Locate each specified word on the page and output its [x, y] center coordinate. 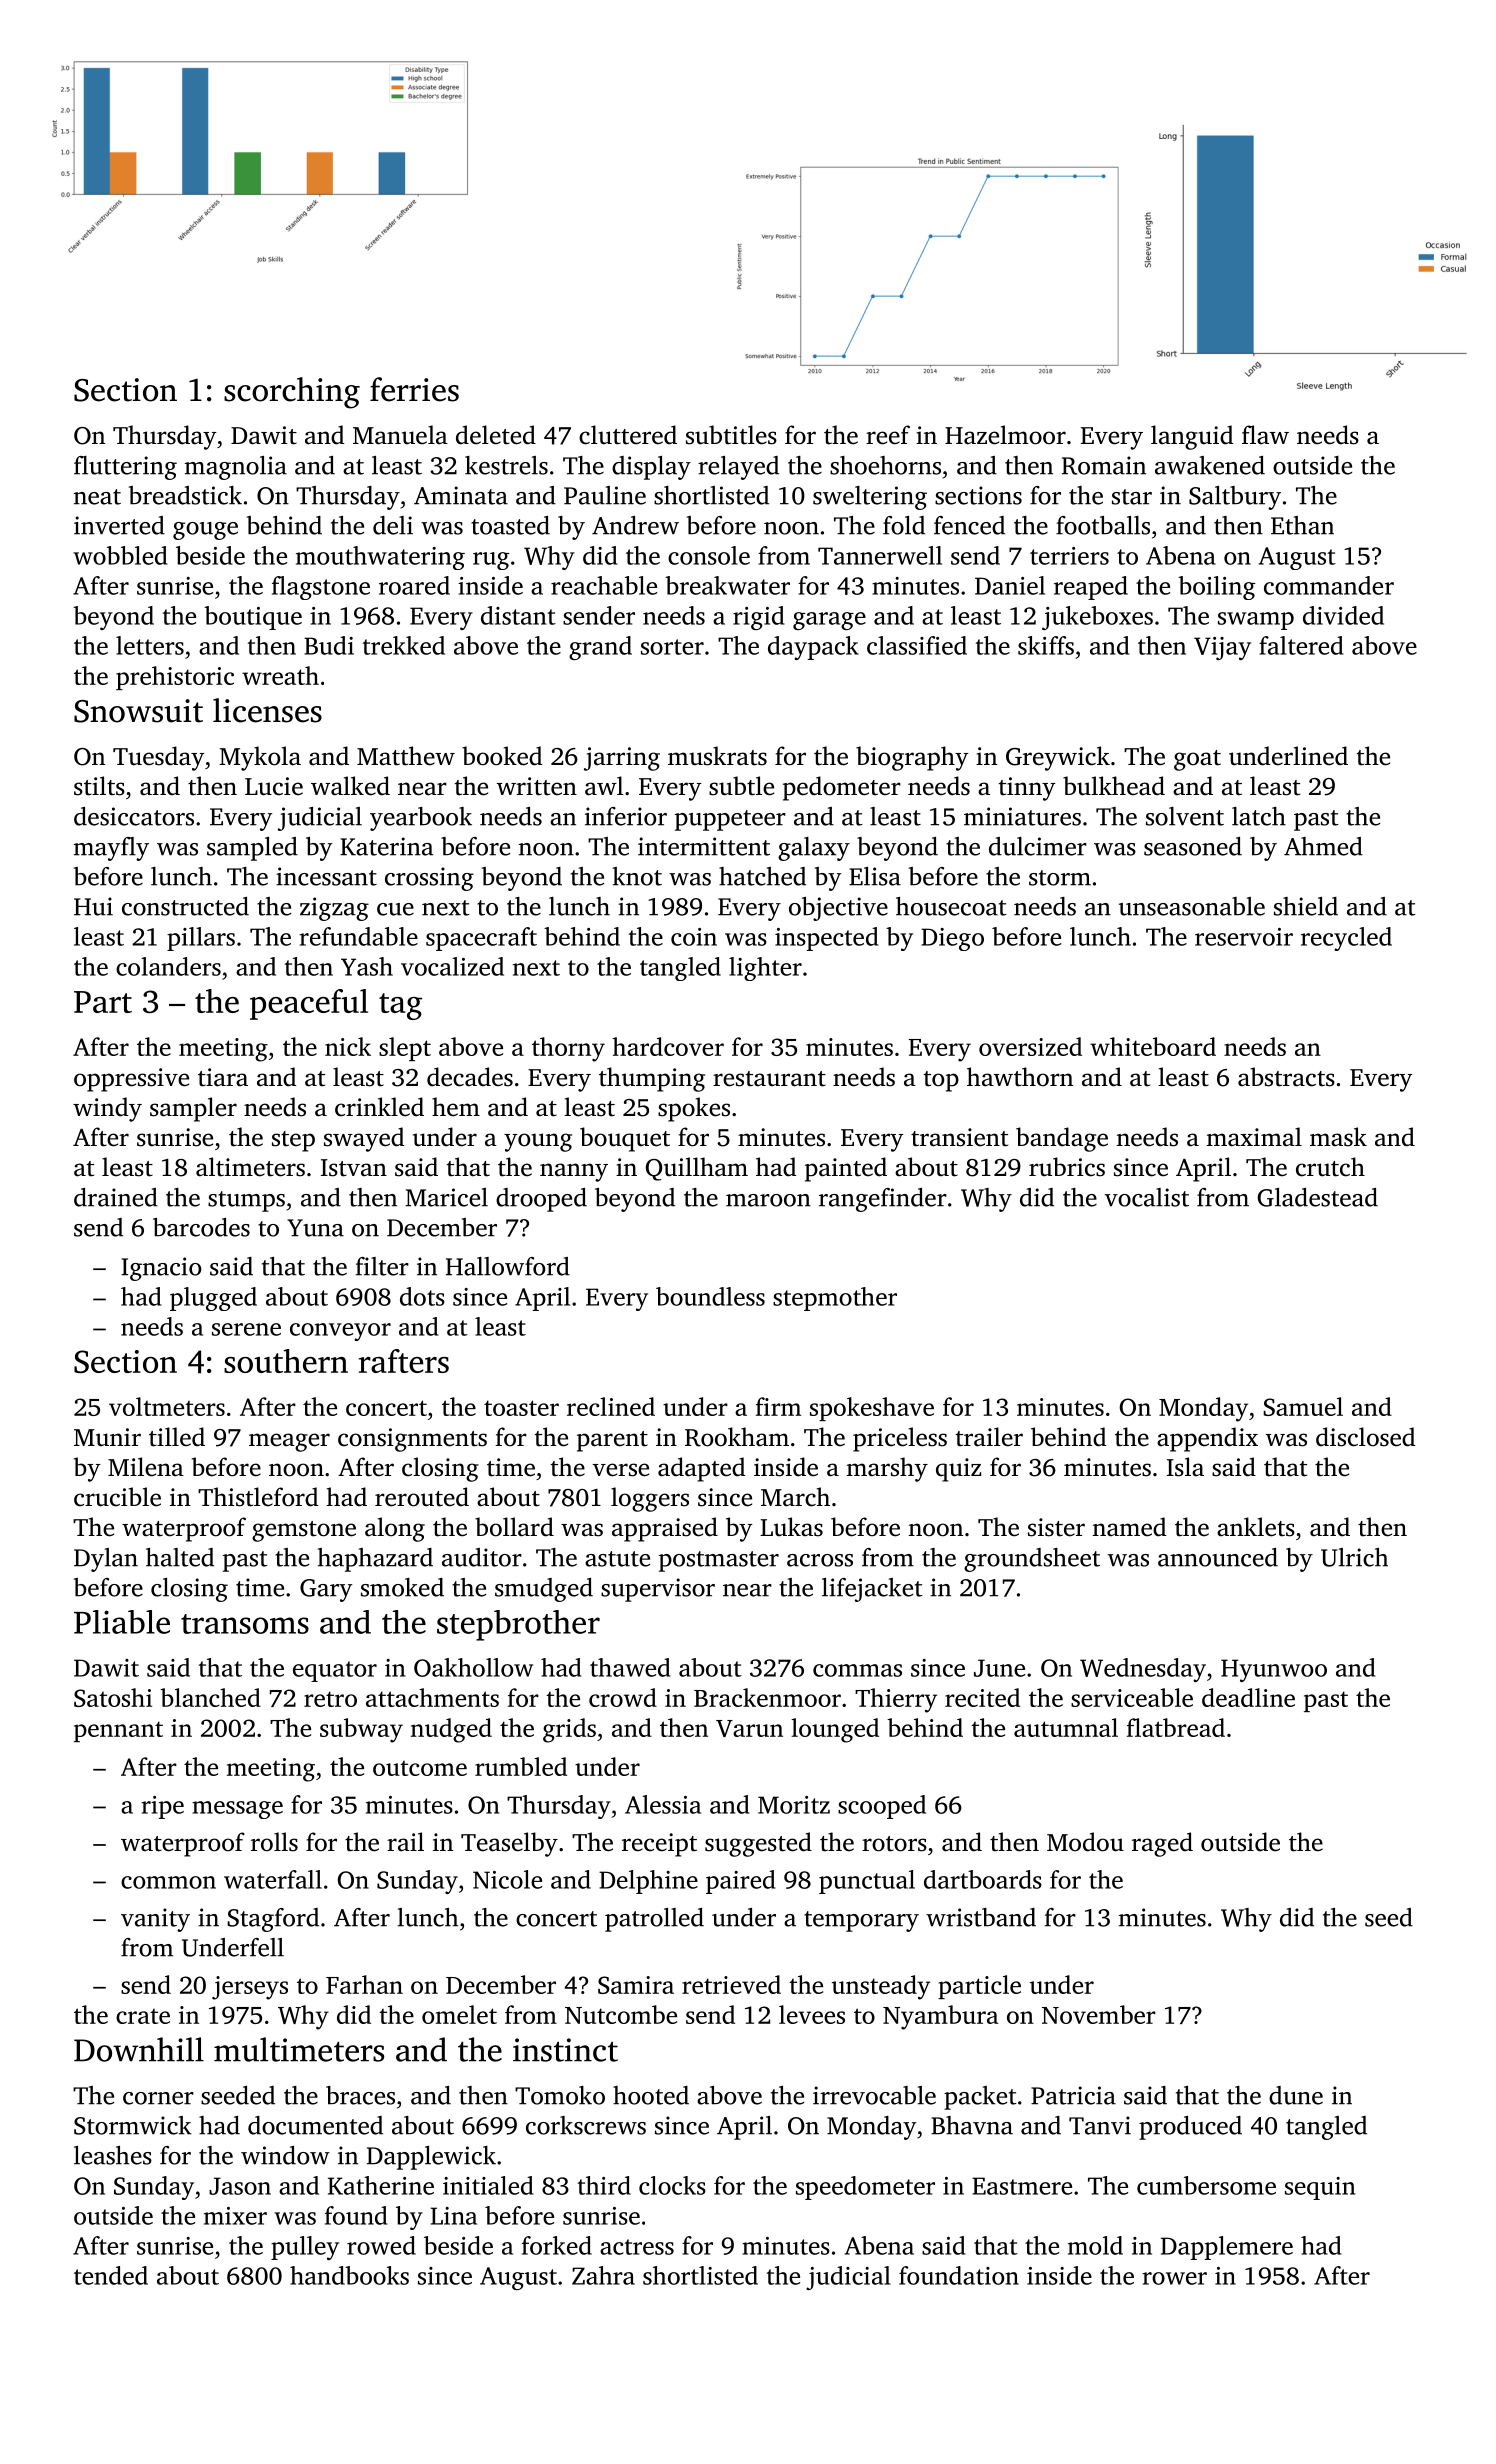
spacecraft [481, 939]
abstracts [1286, 1077]
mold [1095, 2245]
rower [1174, 2278]
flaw [1265, 434]
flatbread [1176, 1727]
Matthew [406, 756]
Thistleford [258, 1497]
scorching [292, 393]
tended [111, 2275]
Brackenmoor [767, 1697]
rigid [758, 618]
